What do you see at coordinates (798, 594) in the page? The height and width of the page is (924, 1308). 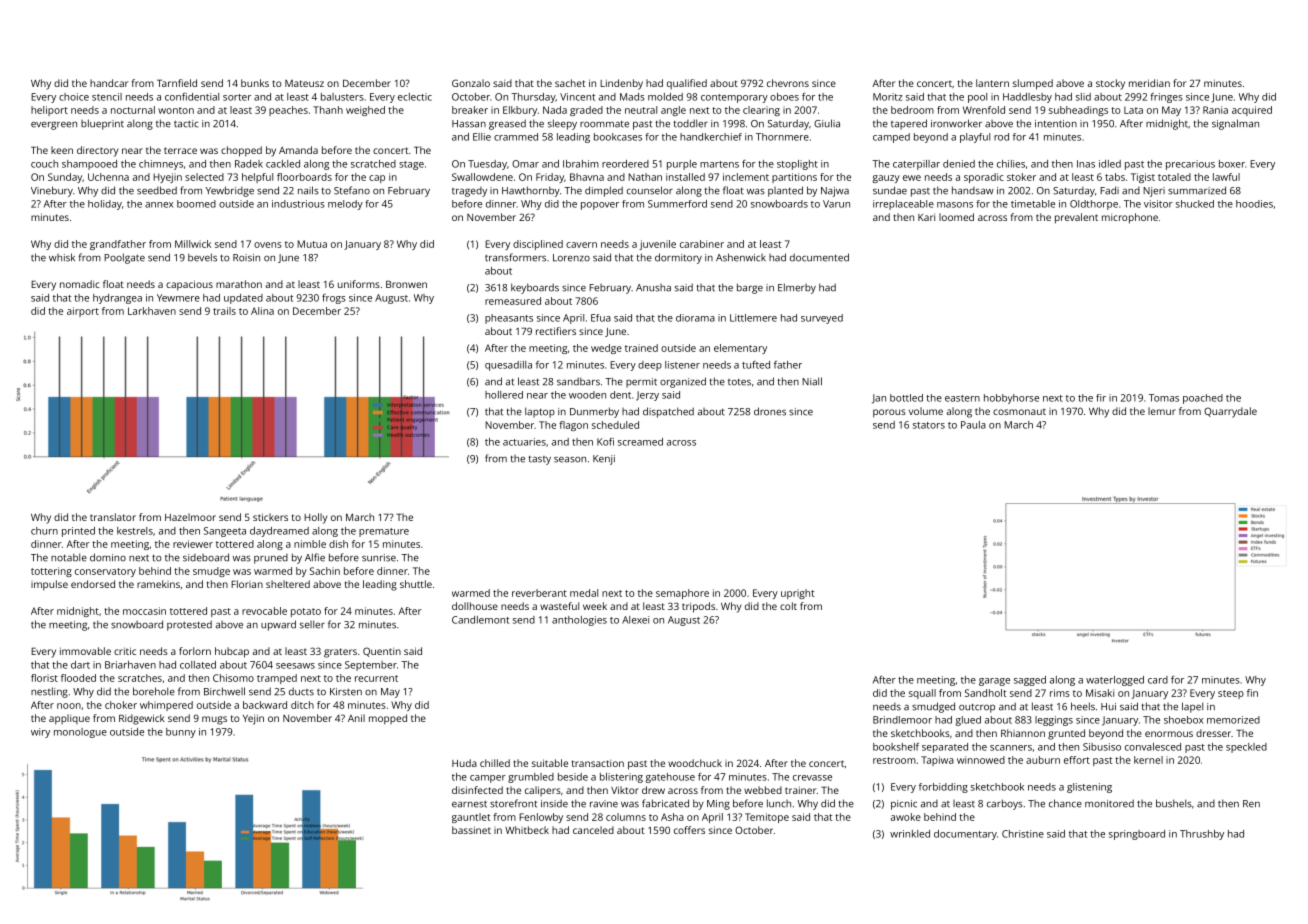 I see `upright` at bounding box center [798, 594].
